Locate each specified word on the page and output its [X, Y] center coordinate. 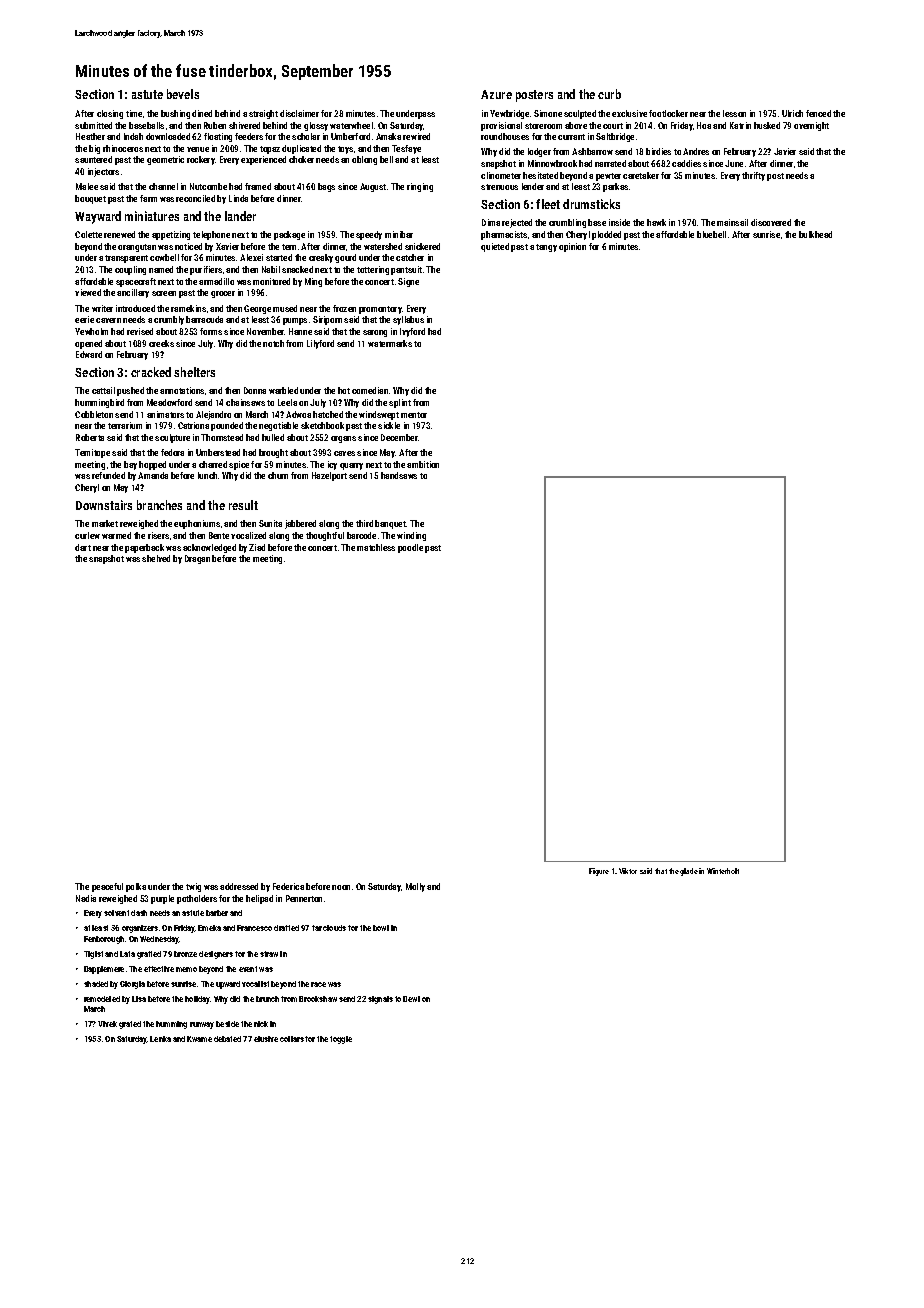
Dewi [411, 999]
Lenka [160, 1039]
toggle [341, 1040]
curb [609, 94]
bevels [183, 94]
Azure [496, 94]
